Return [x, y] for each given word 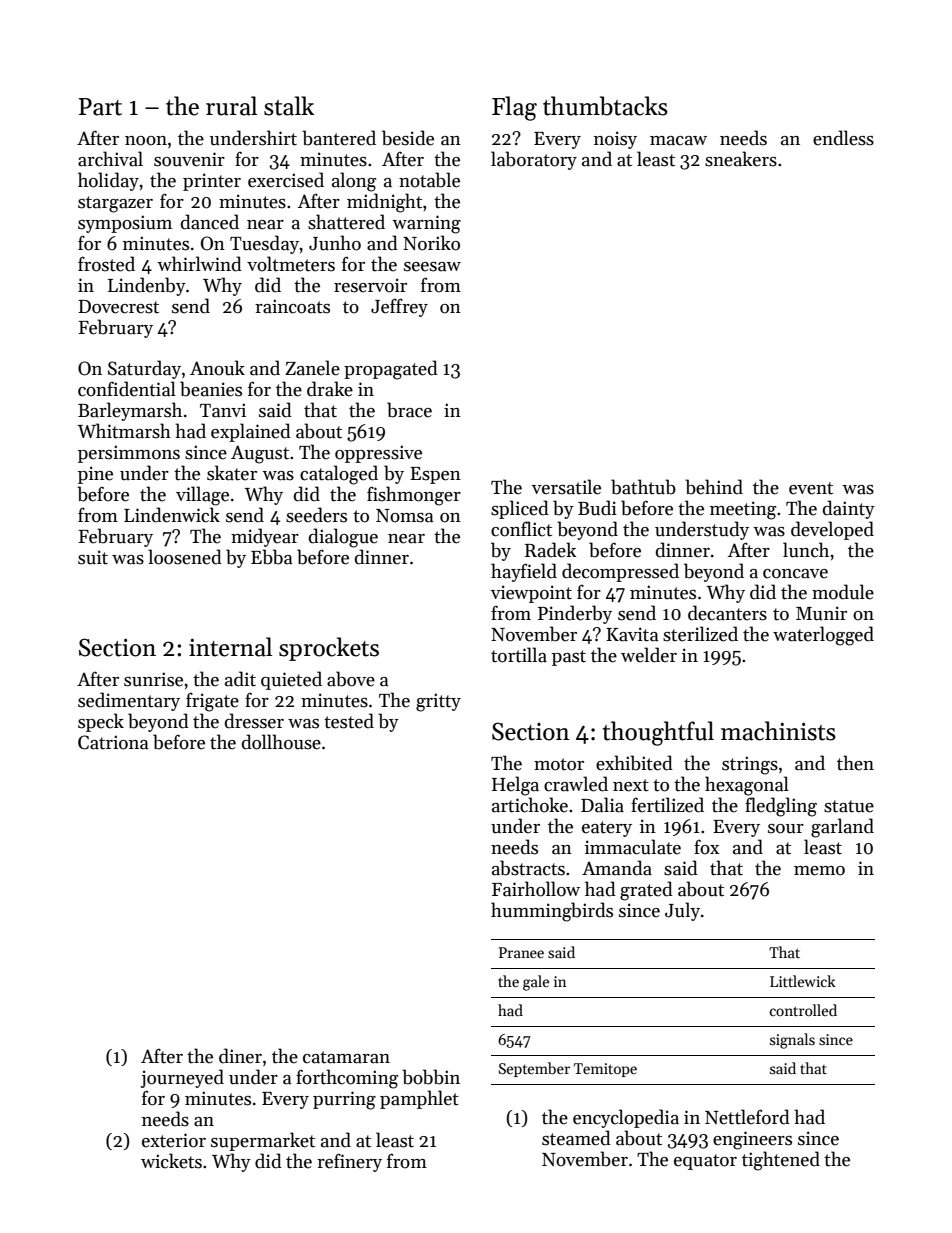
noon [146, 141]
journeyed [182, 1078]
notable [429, 180]
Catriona [113, 742]
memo [819, 871]
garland [842, 828]
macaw [678, 141]
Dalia [602, 805]
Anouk [217, 368]
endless [843, 138]
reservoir [370, 285]
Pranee [521, 952]
